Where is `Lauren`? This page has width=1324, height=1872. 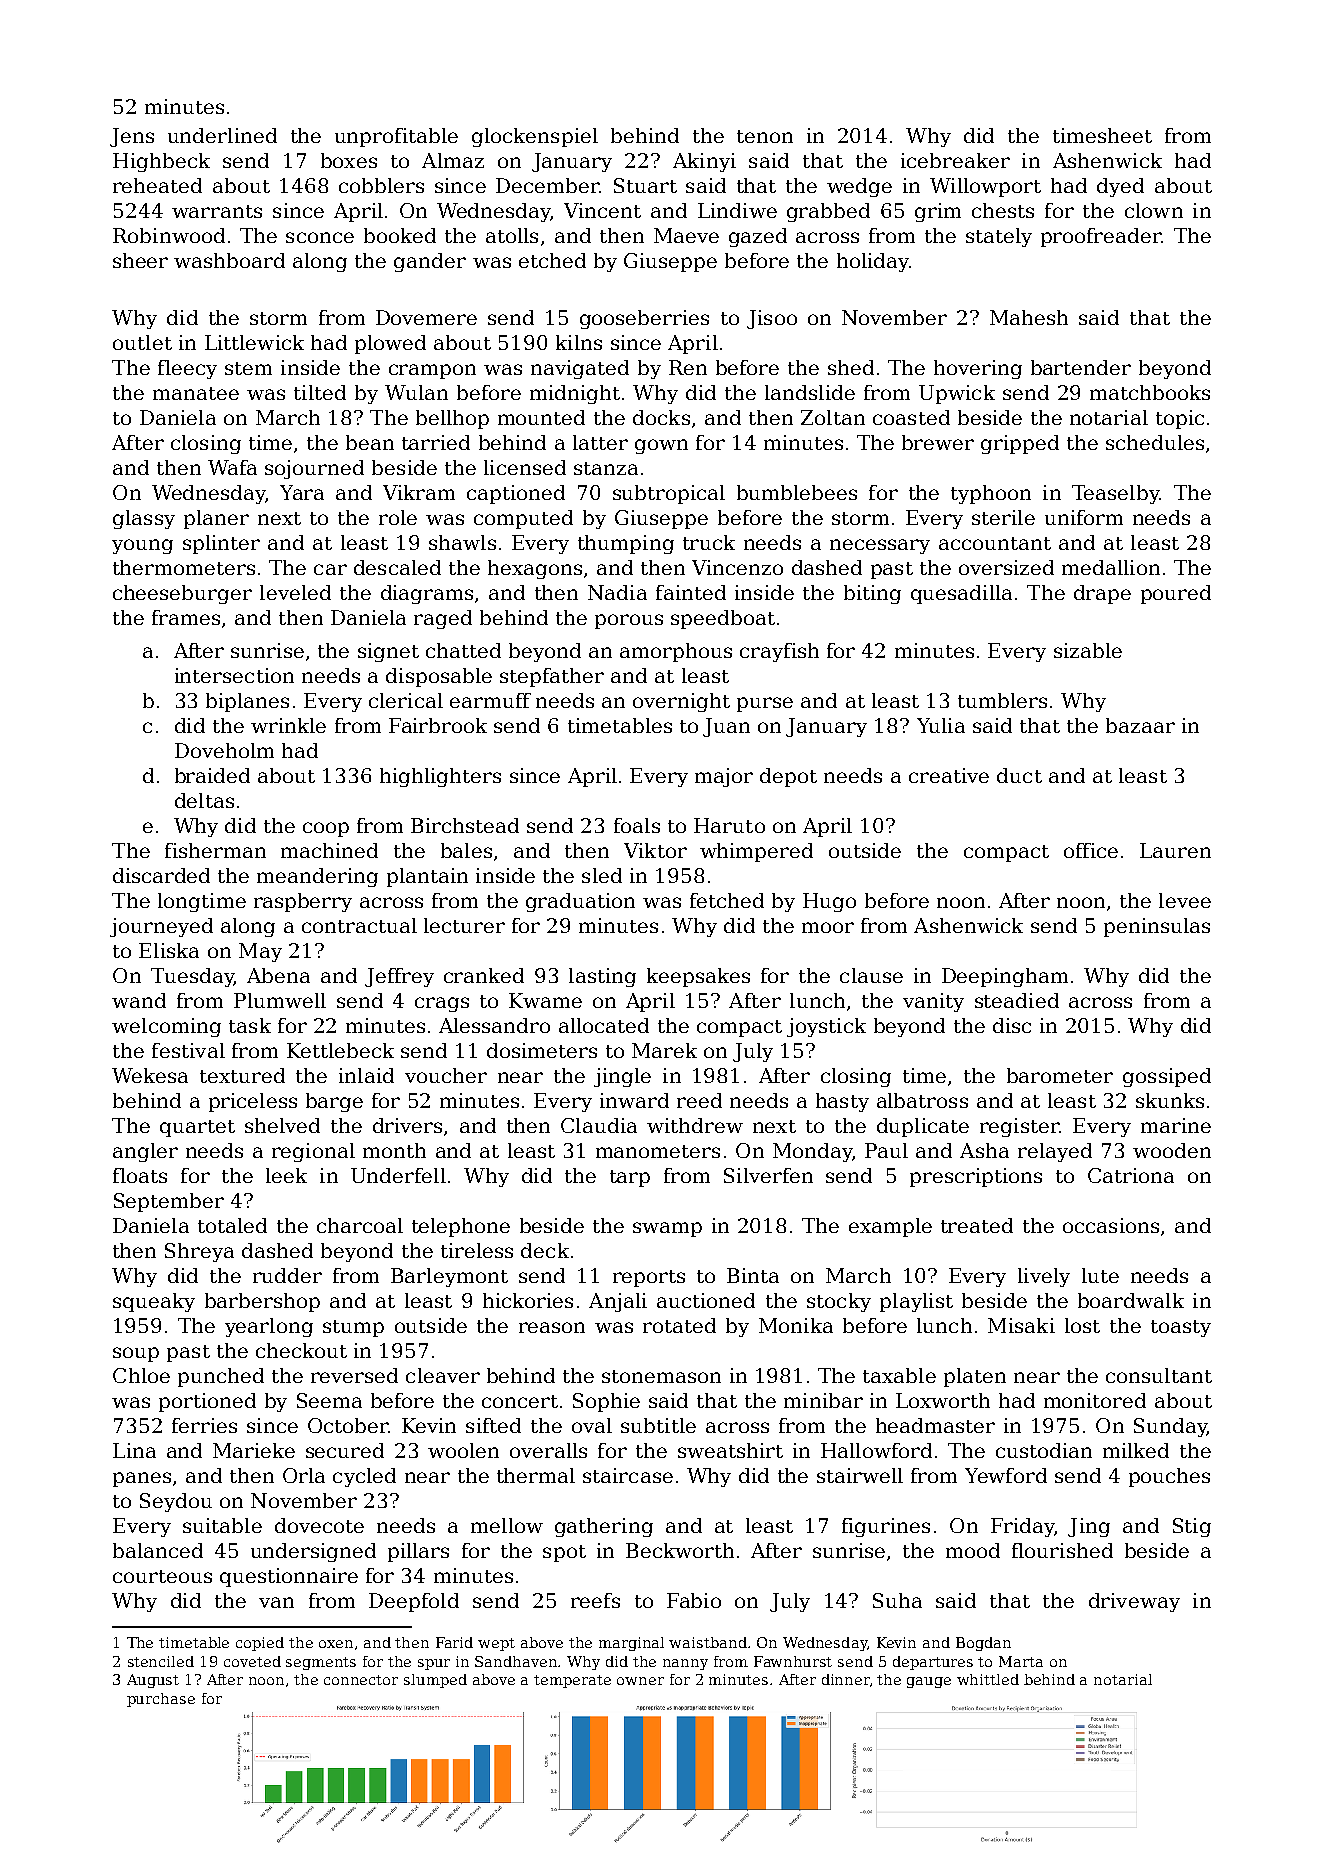
Lauren is located at coordinates (1175, 850).
